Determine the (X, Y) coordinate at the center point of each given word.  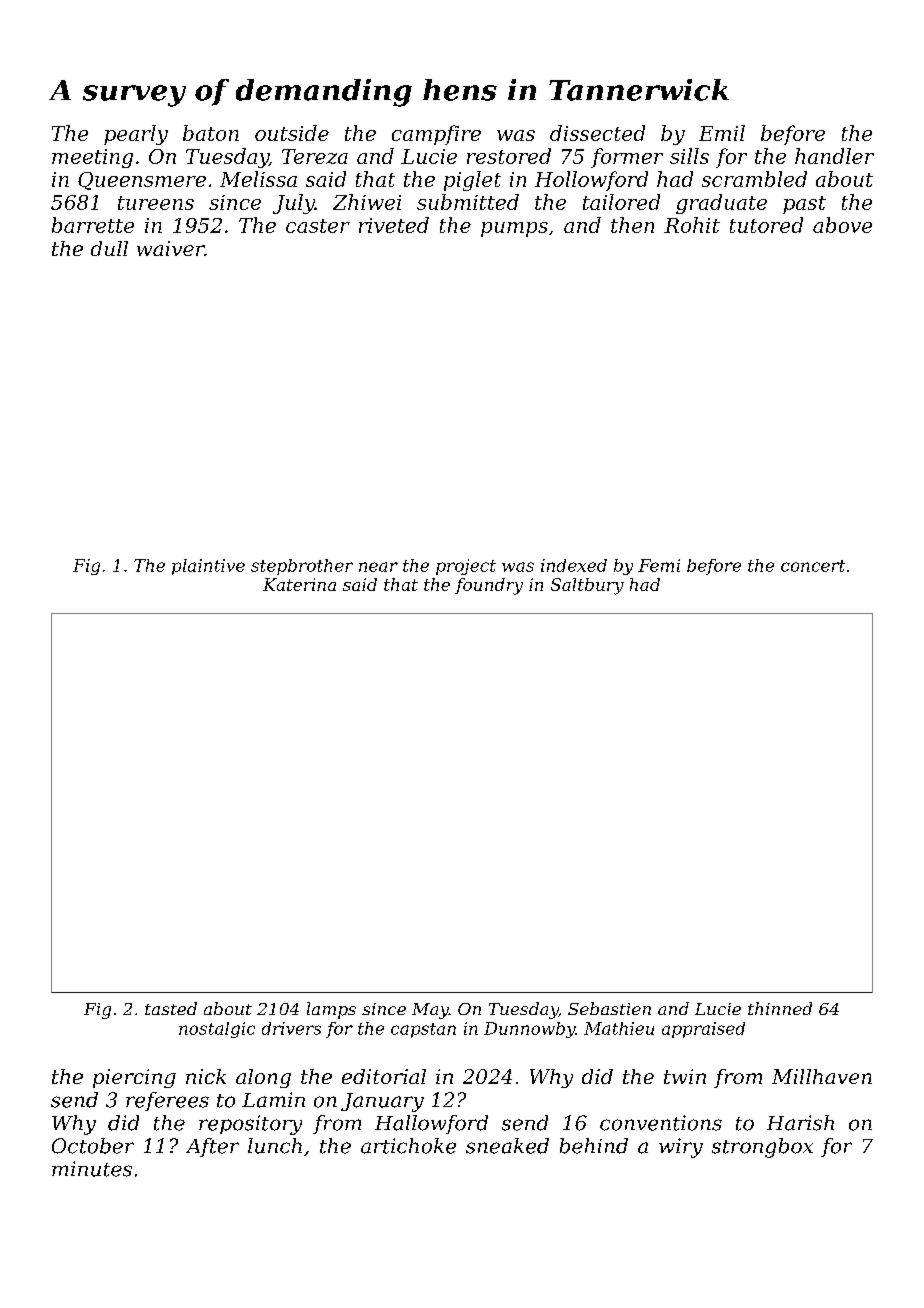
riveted (394, 225)
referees (167, 1101)
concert (813, 566)
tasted (171, 1008)
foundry (489, 586)
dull (109, 248)
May (430, 1011)
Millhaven (822, 1076)
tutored (766, 225)
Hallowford (431, 1124)
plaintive (208, 567)
